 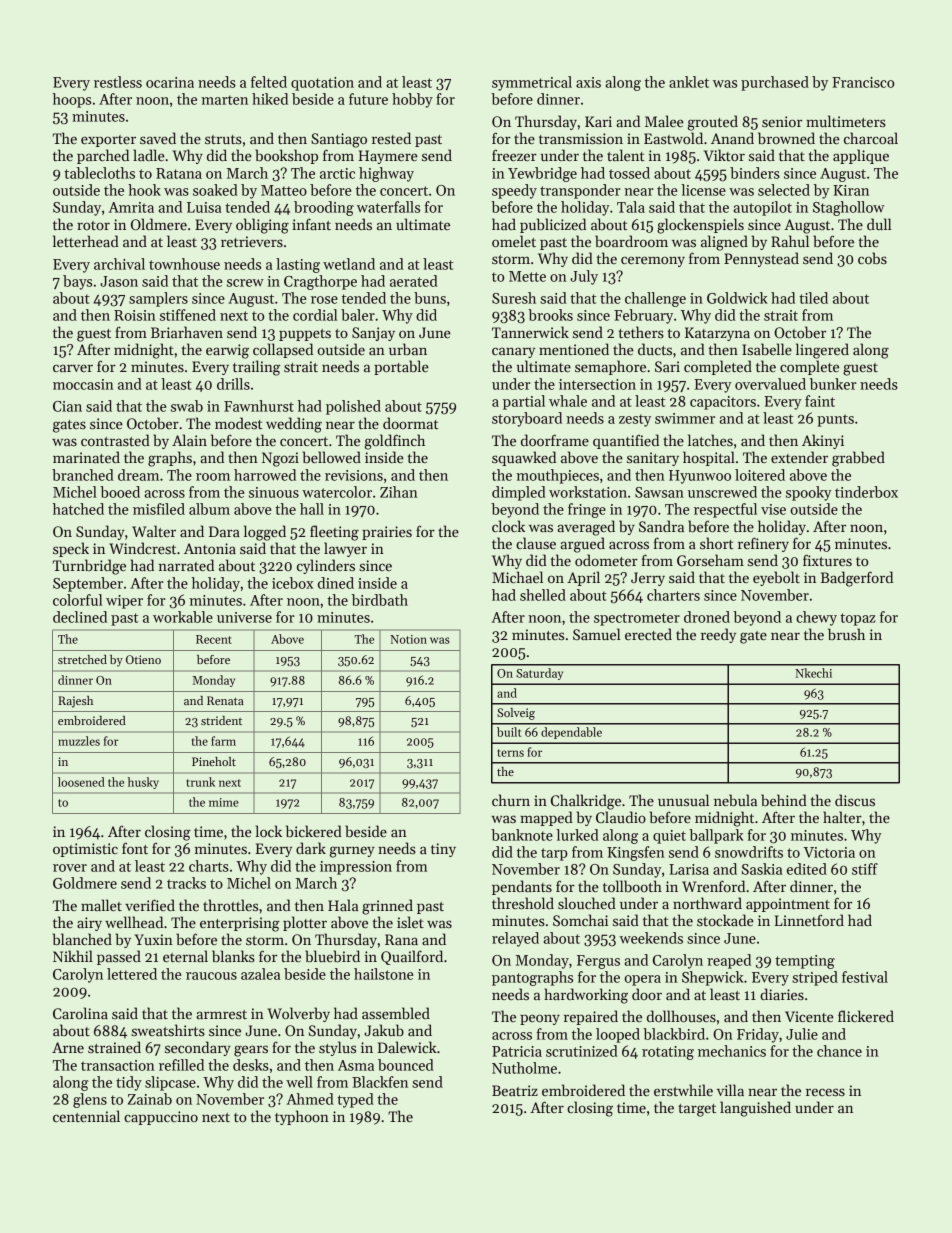 What do you see at coordinates (550, 315) in the screenshot?
I see `brooks` at bounding box center [550, 315].
